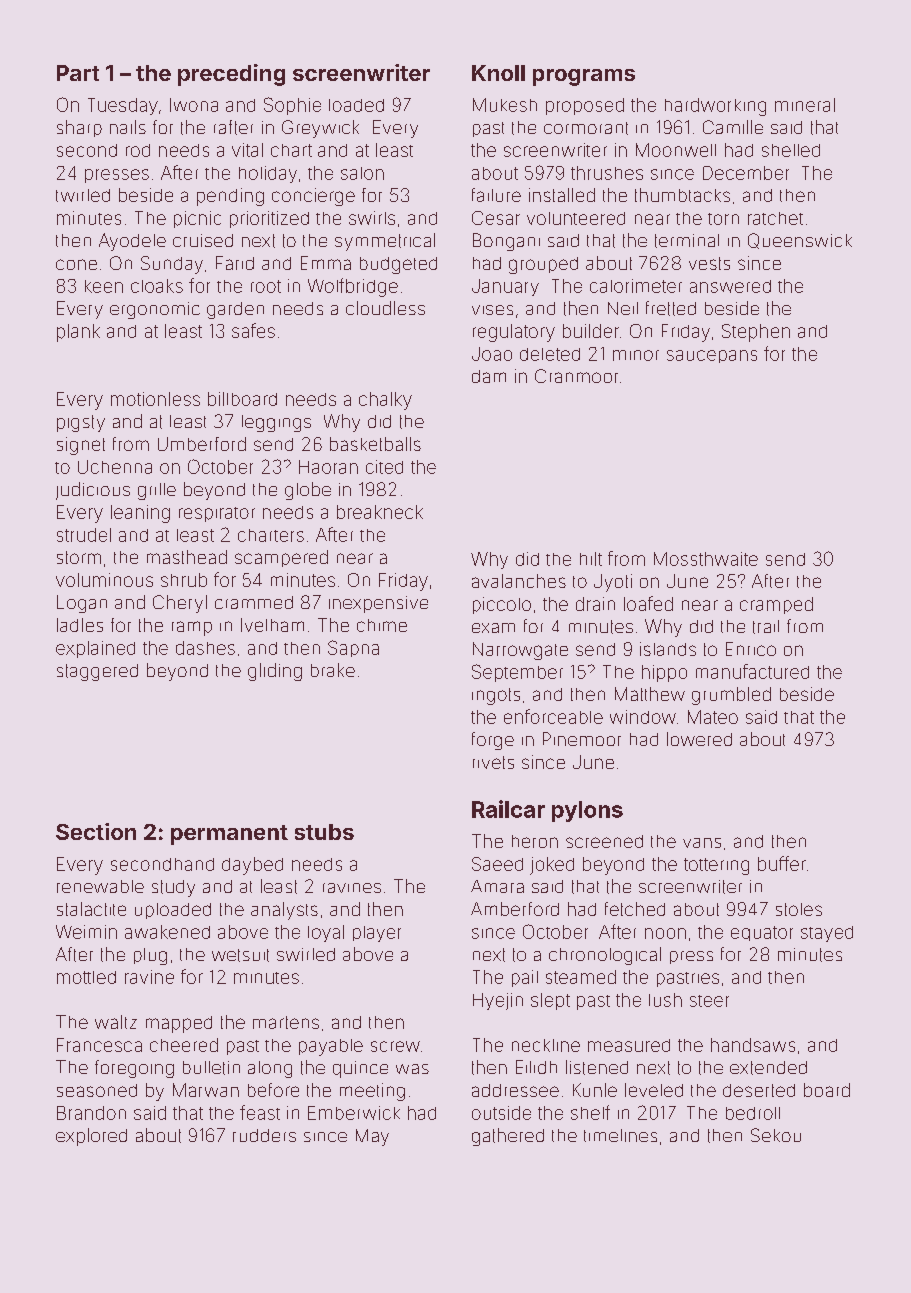  Describe the element at coordinates (78, 73) in the image. I see `Part` at that location.
